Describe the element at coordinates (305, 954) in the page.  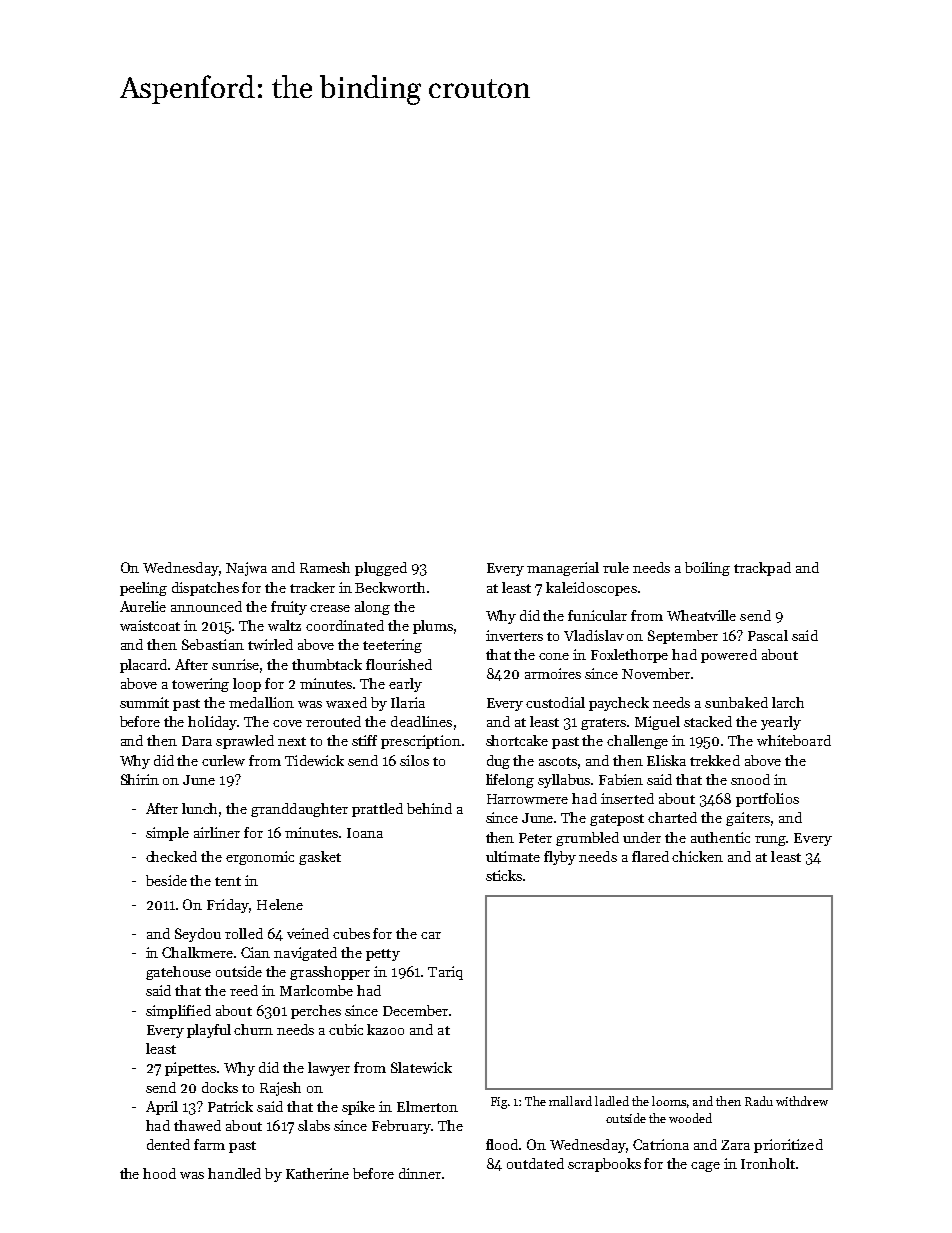
I see `navigated` at that location.
